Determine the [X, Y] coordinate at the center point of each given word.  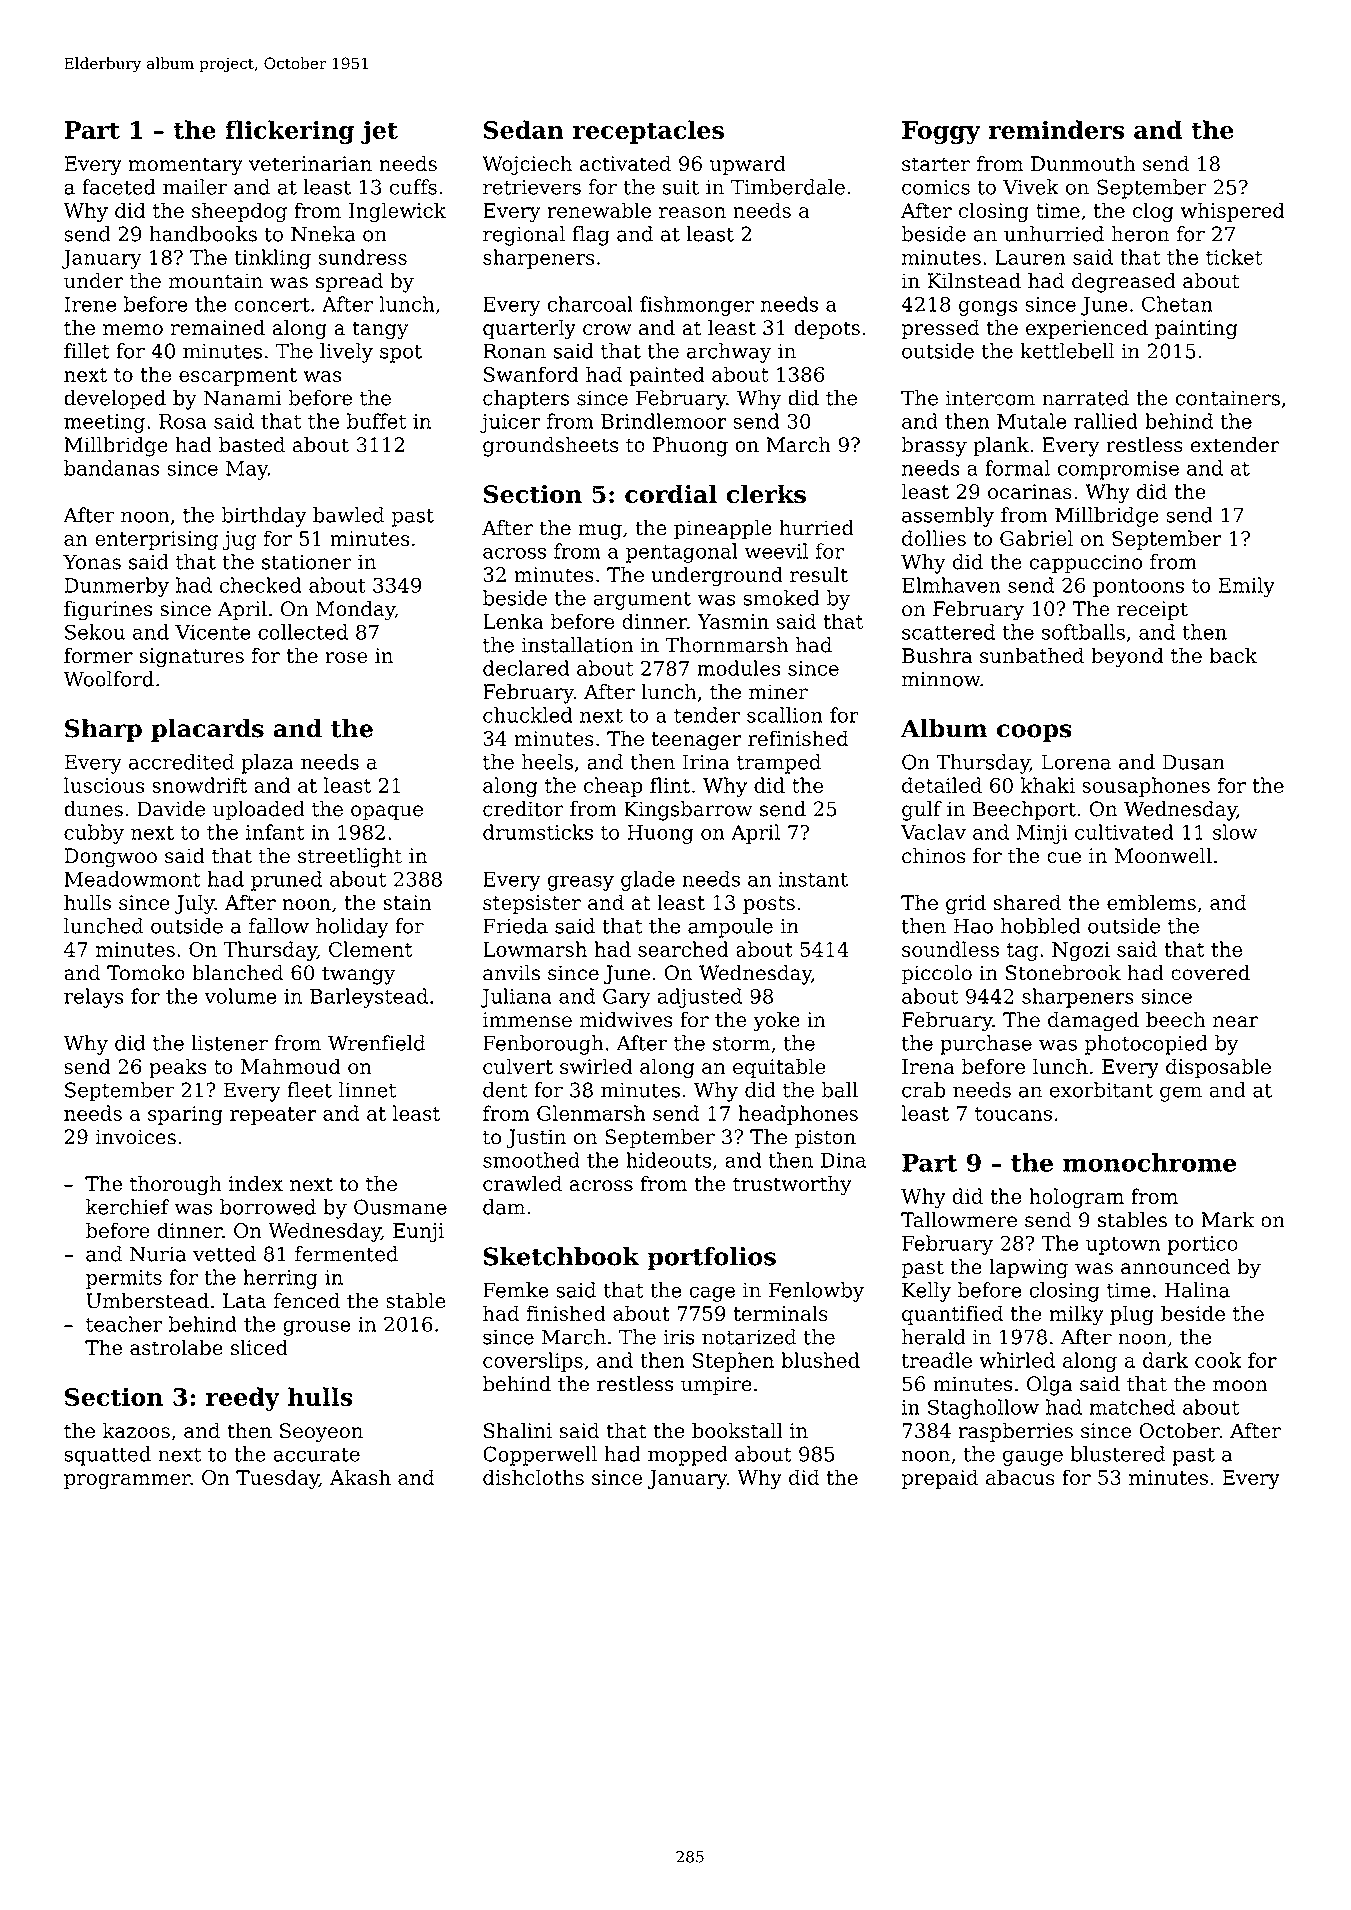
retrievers [532, 187]
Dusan [1194, 762]
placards [207, 730]
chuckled [527, 715]
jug [239, 540]
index [256, 1183]
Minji [1042, 834]
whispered [1233, 212]
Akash [360, 1477]
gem [1181, 1094]
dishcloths [533, 1477]
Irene [90, 304]
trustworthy [792, 1185]
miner [778, 692]
